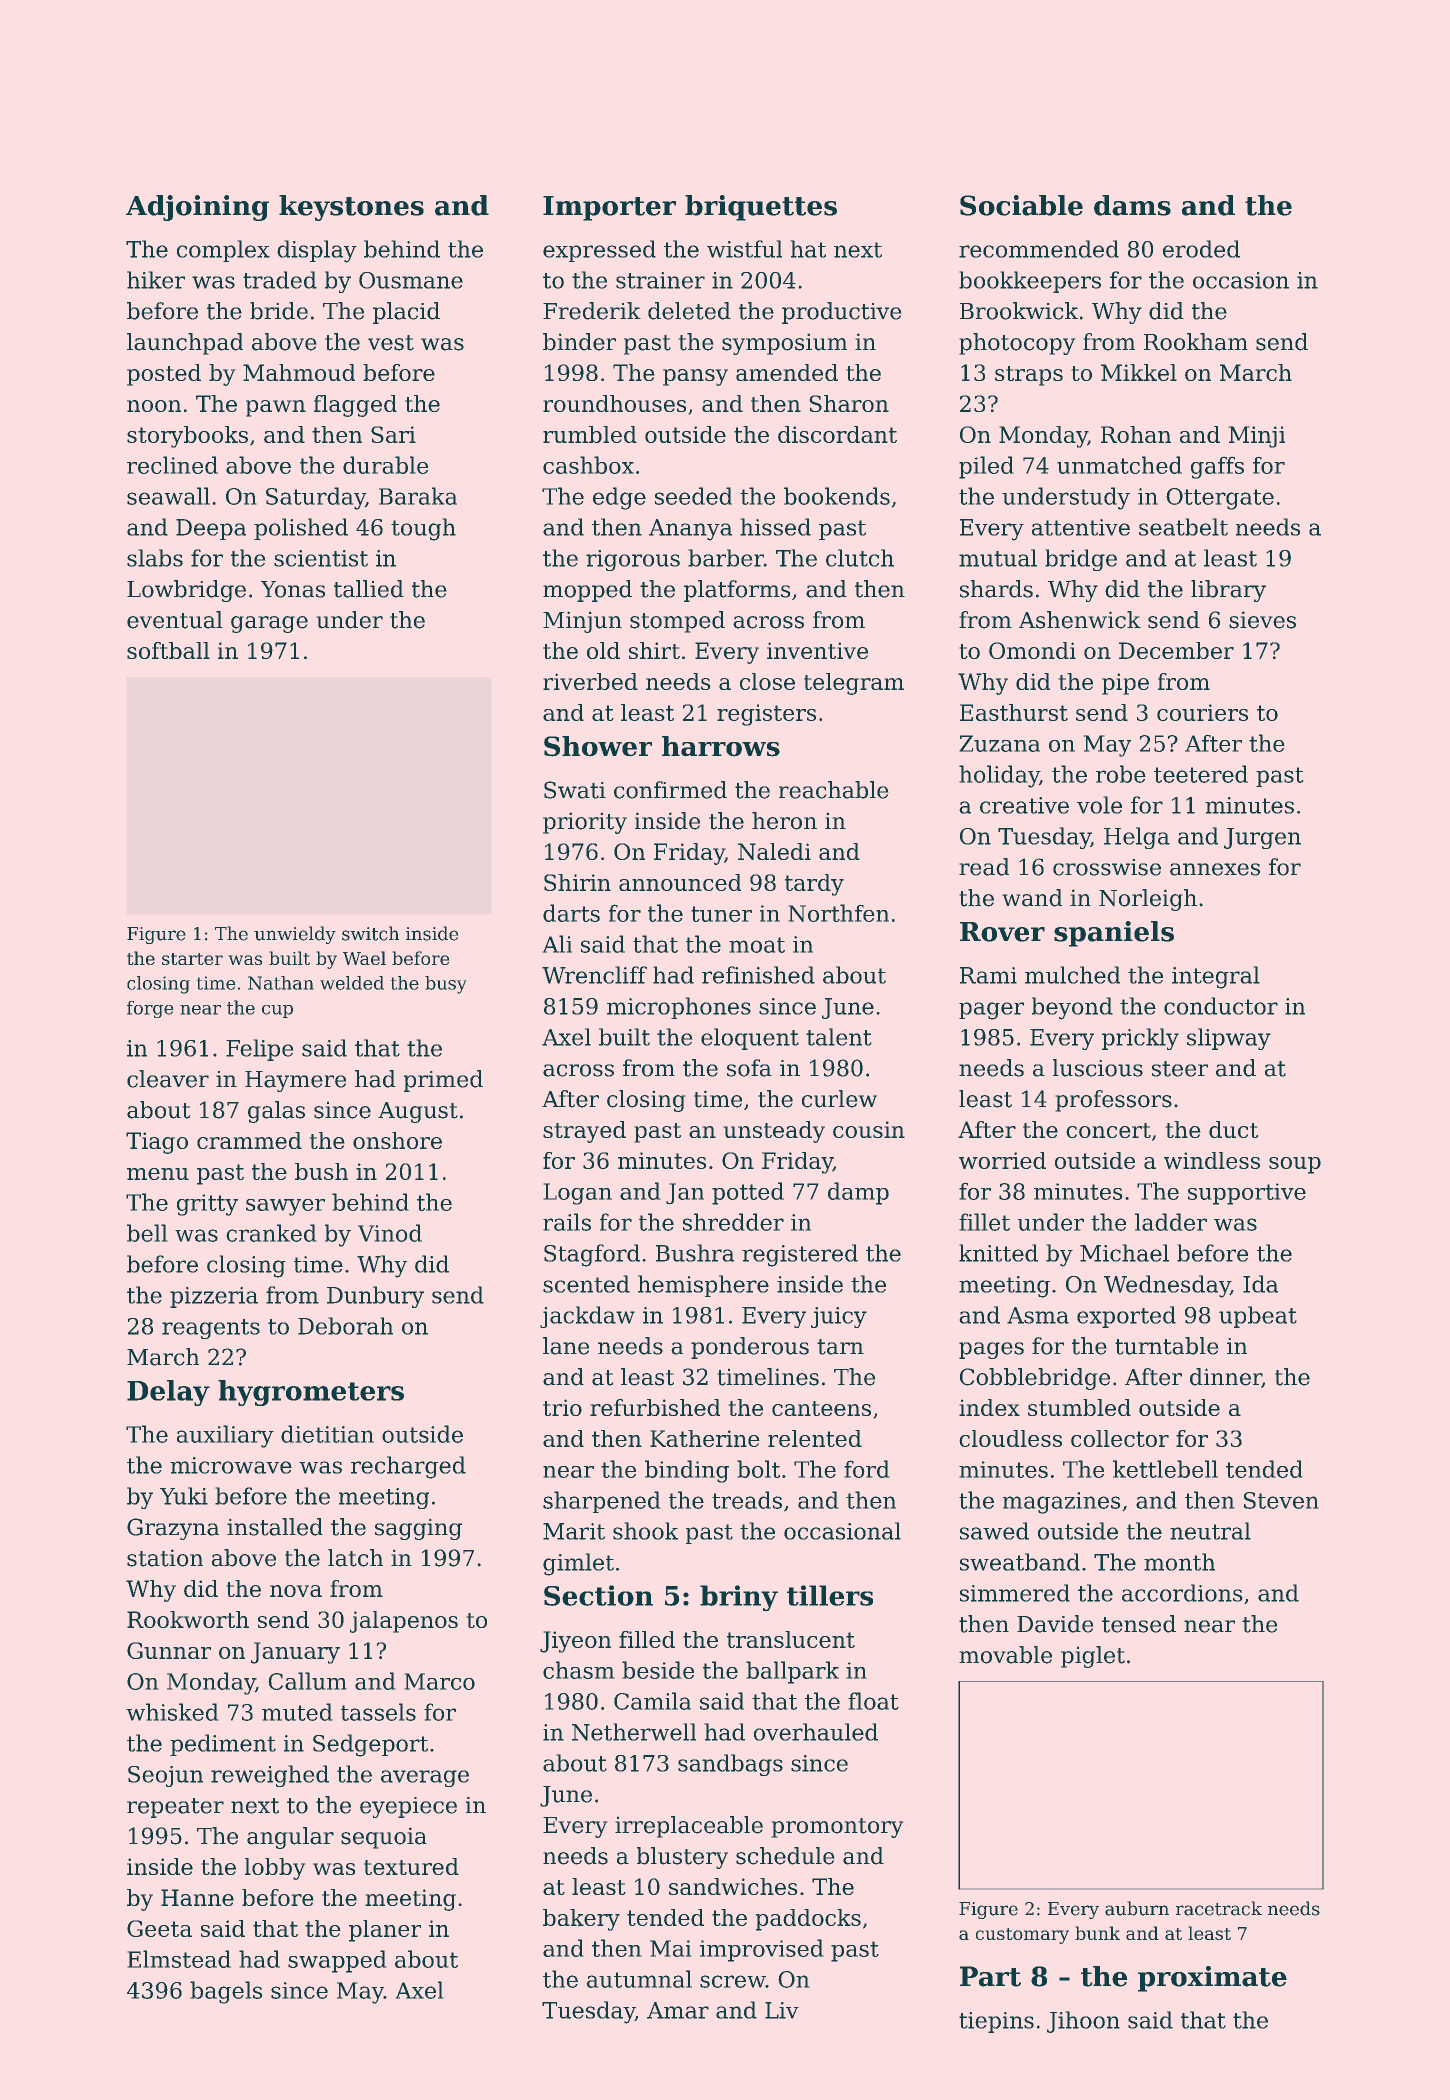  What do you see at coordinates (440, 1681) in the page?
I see `Marco` at bounding box center [440, 1681].
